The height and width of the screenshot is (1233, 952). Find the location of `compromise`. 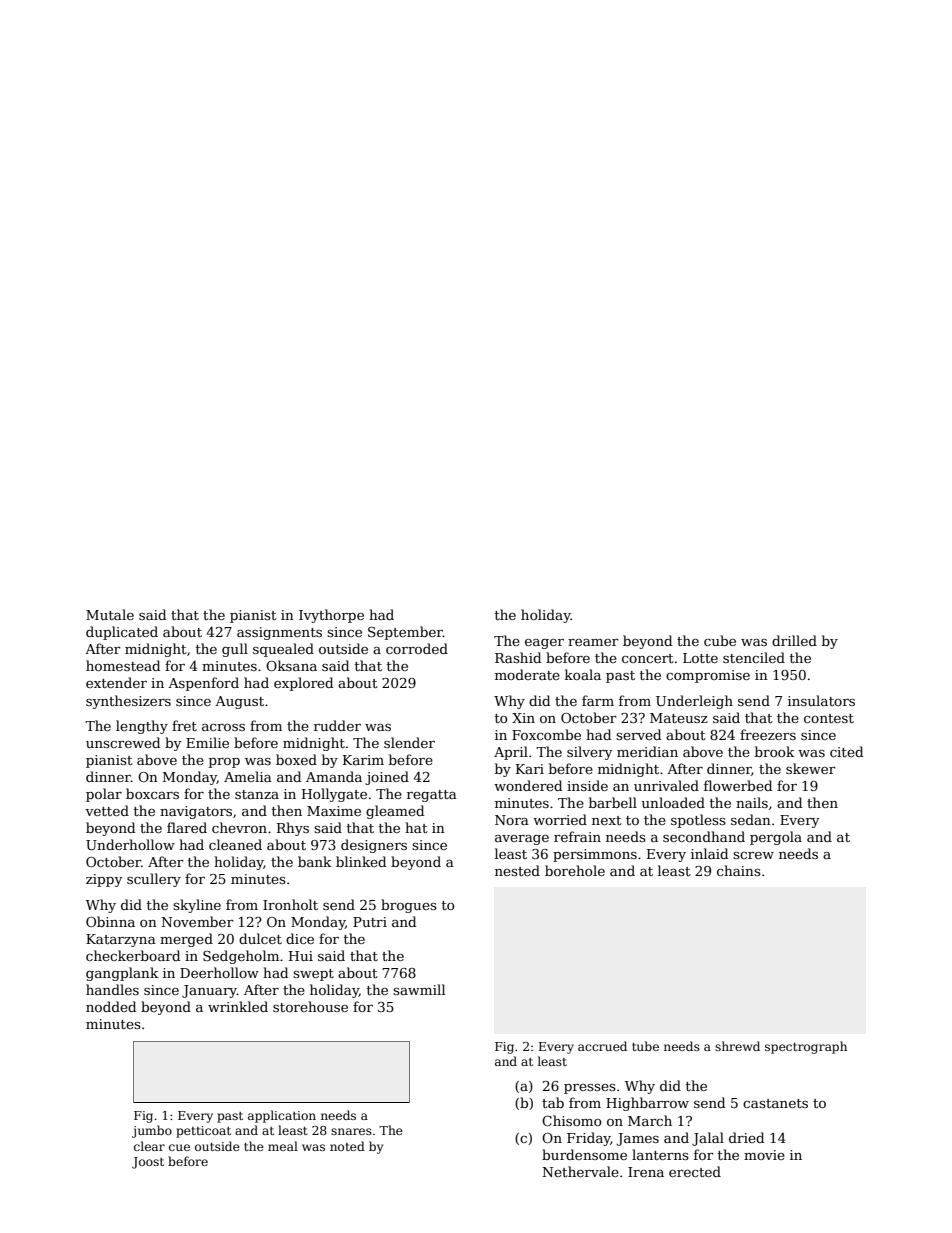

compromise is located at coordinates (708, 676).
